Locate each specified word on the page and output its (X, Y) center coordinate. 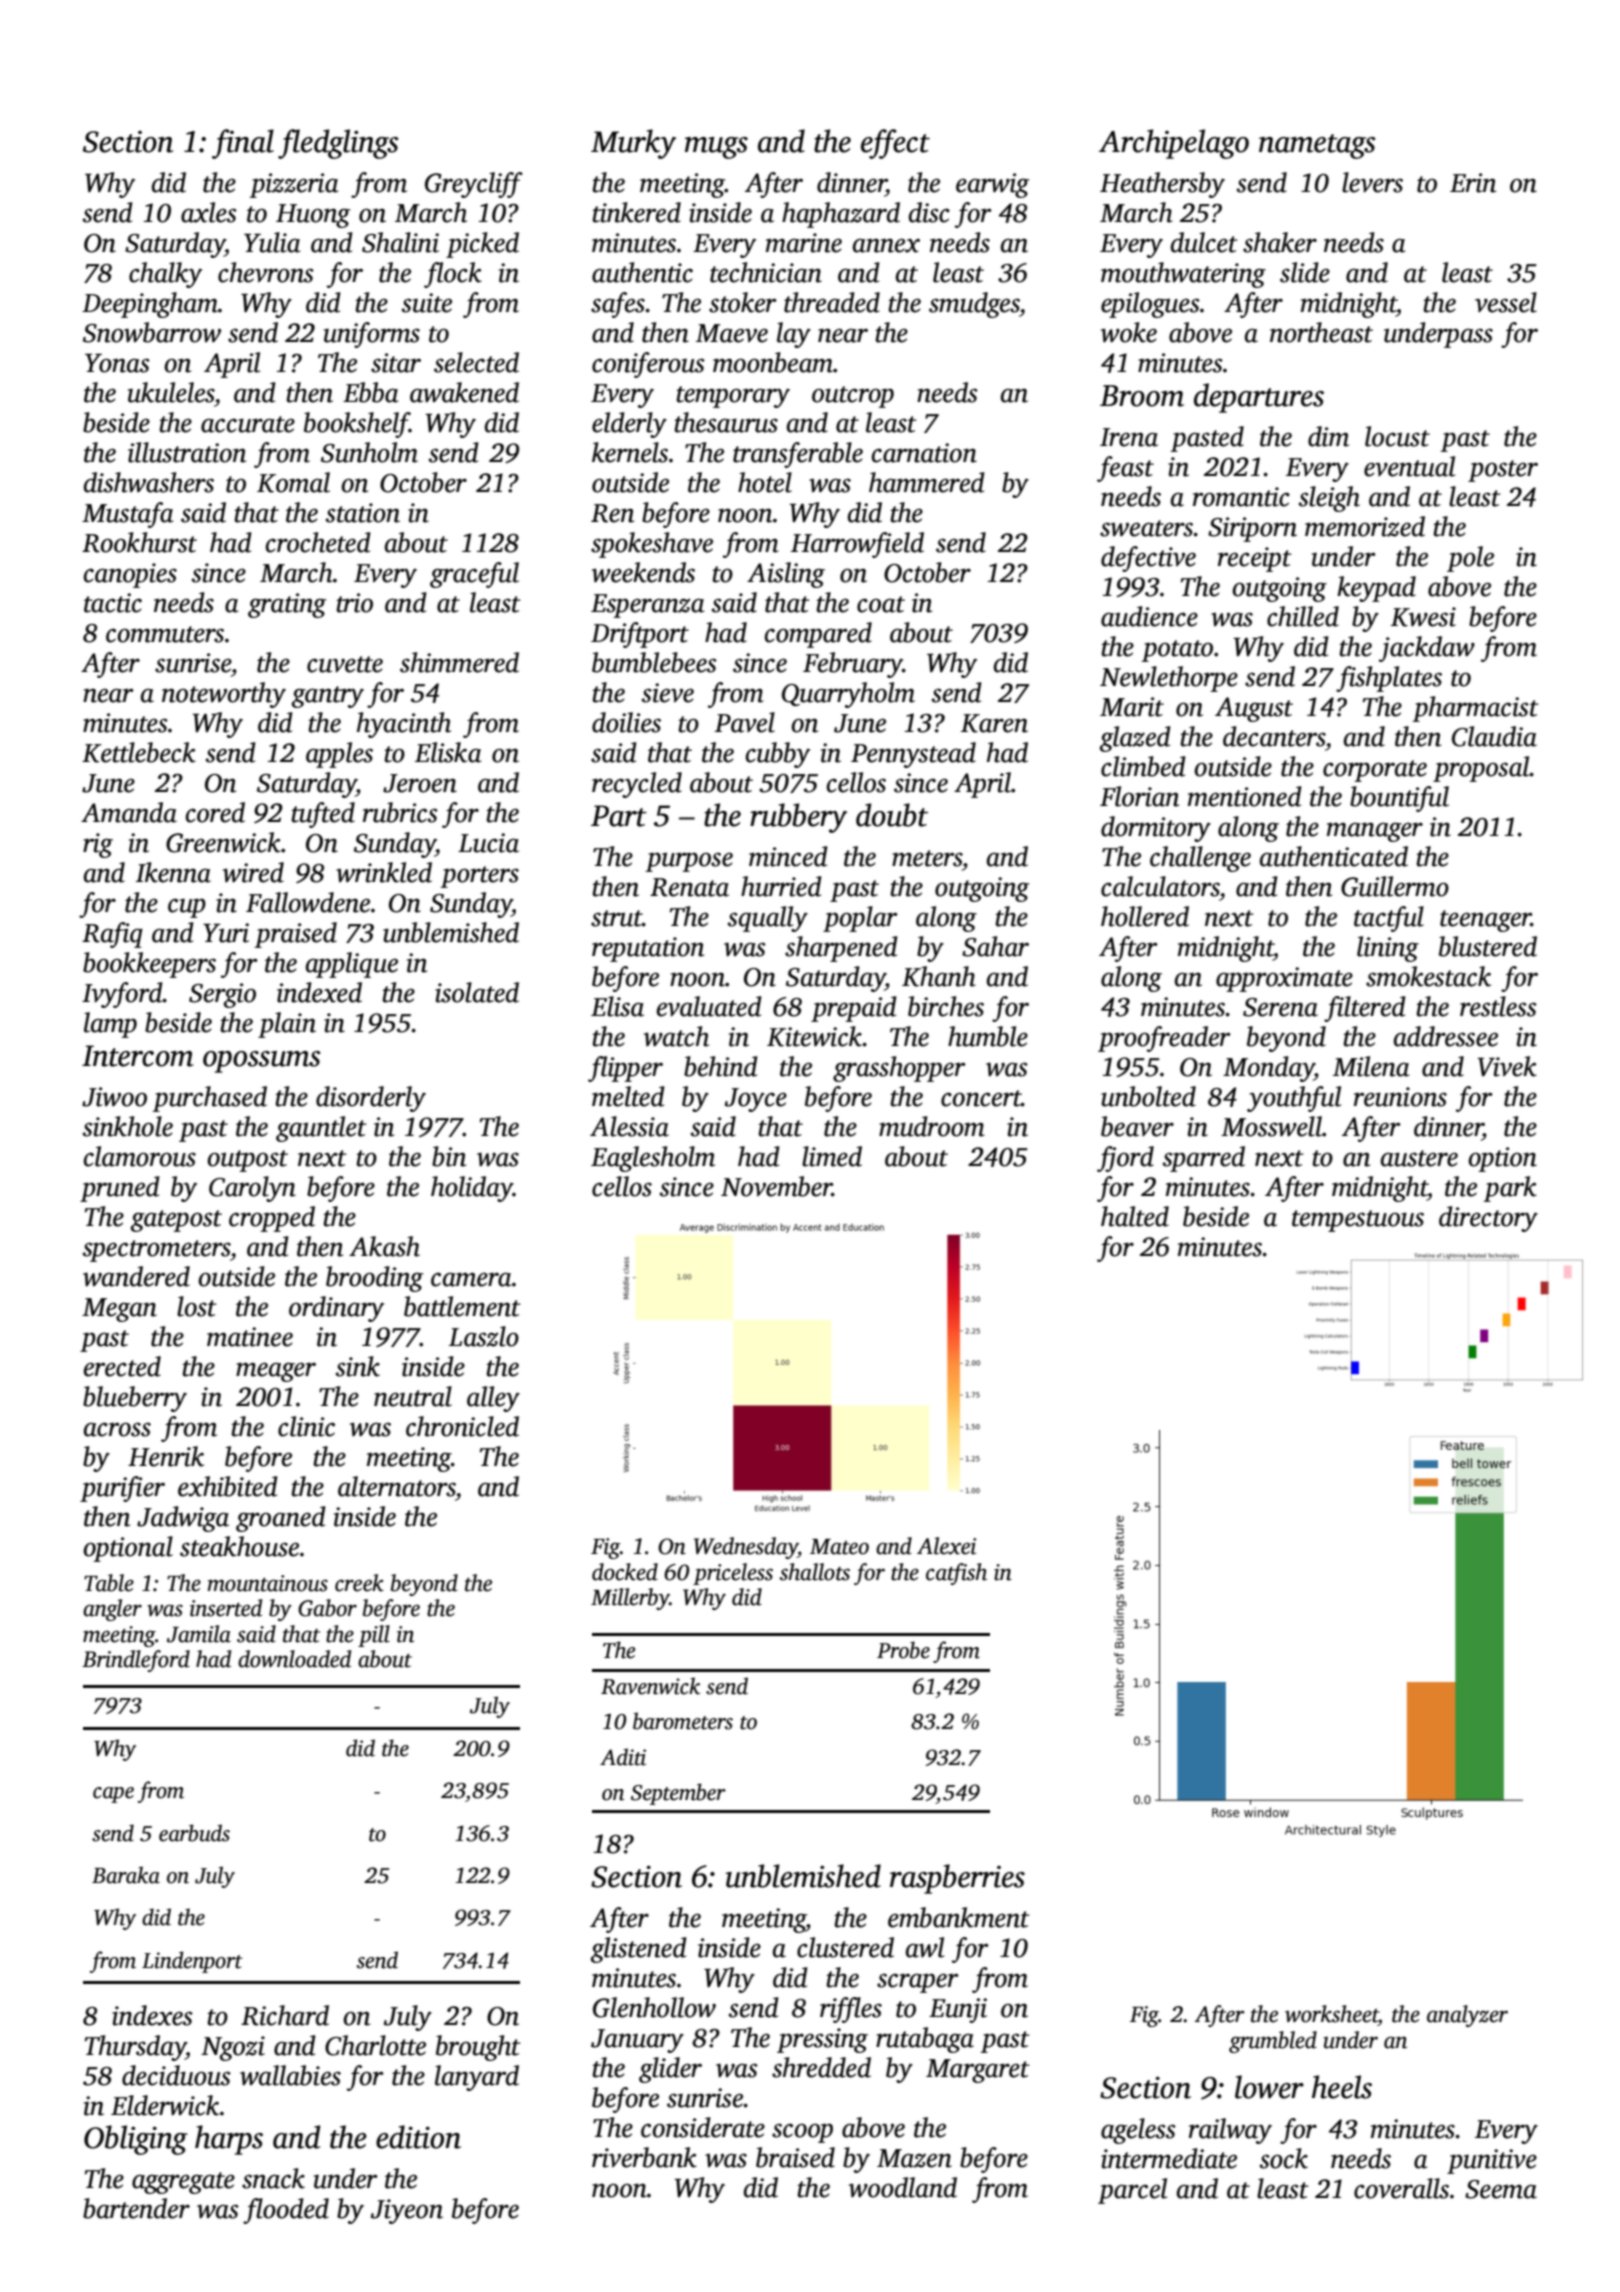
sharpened (841, 949)
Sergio (222, 995)
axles (209, 212)
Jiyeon (407, 2211)
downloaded (294, 1659)
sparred (1204, 1159)
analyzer (1467, 2016)
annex (886, 245)
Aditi (623, 1757)
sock (1284, 2158)
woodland (903, 2187)
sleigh (1329, 499)
